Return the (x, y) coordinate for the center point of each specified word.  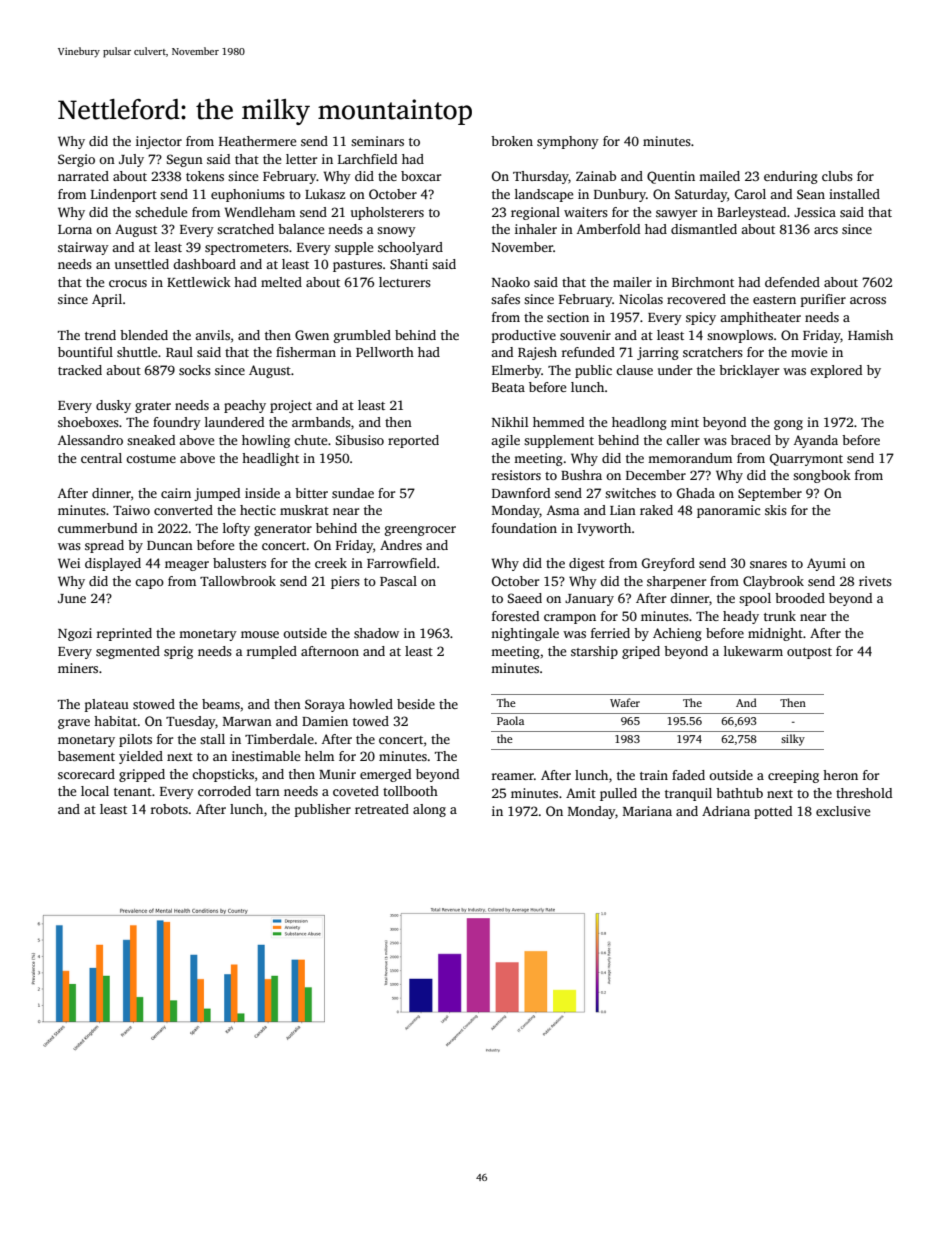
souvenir (585, 335)
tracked (80, 370)
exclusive (843, 811)
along (429, 810)
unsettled (142, 264)
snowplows (740, 336)
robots (169, 809)
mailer (632, 282)
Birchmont (703, 282)
